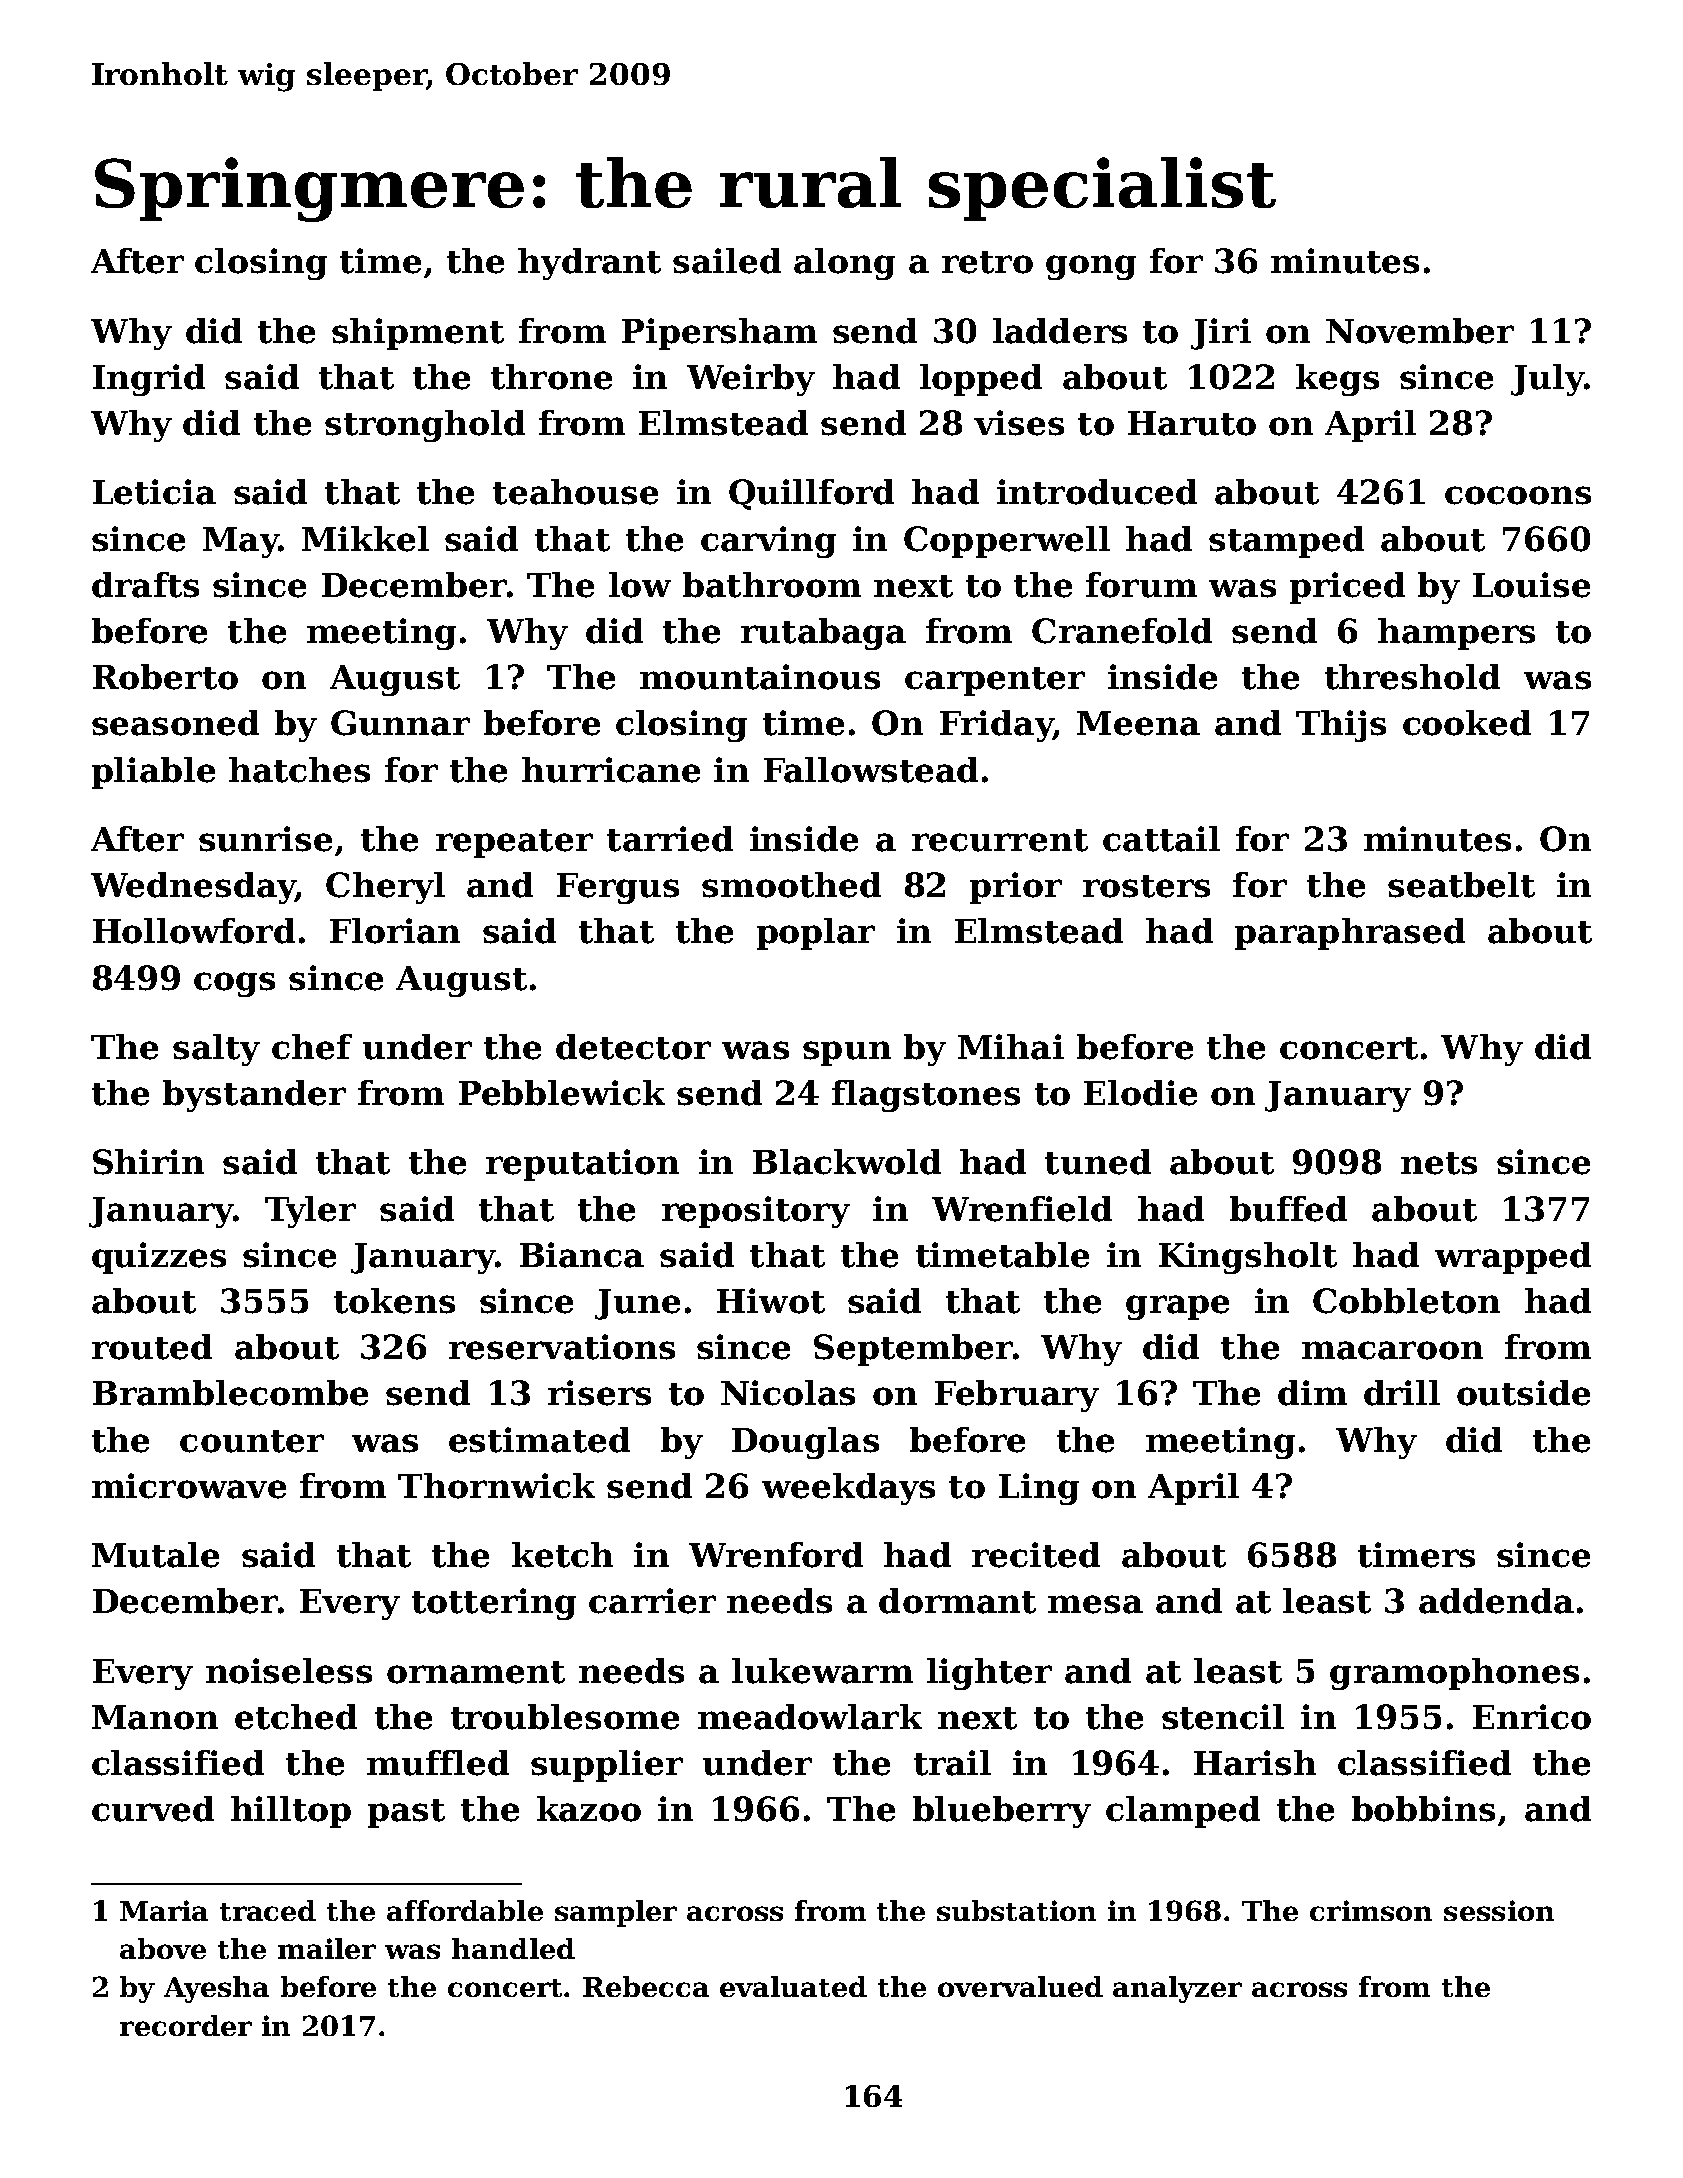 Image resolution: width=1683 pixels, height=2178 pixels. Describe the element at coordinates (1499, 1910) in the screenshot. I see `session` at that location.
